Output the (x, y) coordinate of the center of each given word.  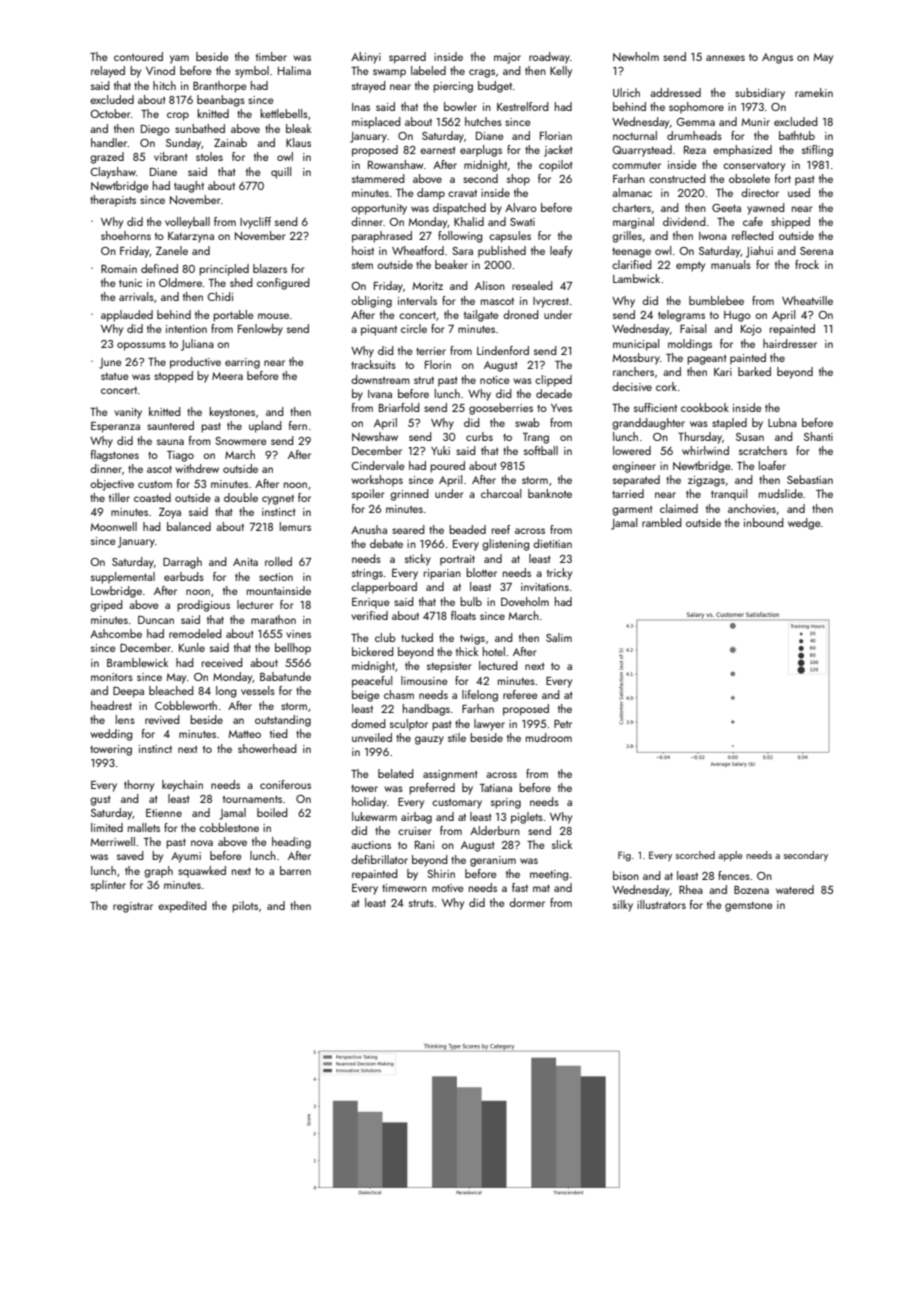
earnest (437, 150)
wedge (804, 524)
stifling (817, 151)
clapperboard (384, 588)
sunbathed (200, 128)
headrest (111, 705)
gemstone (749, 907)
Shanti (818, 436)
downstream (380, 379)
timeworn (404, 888)
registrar (133, 907)
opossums (141, 346)
